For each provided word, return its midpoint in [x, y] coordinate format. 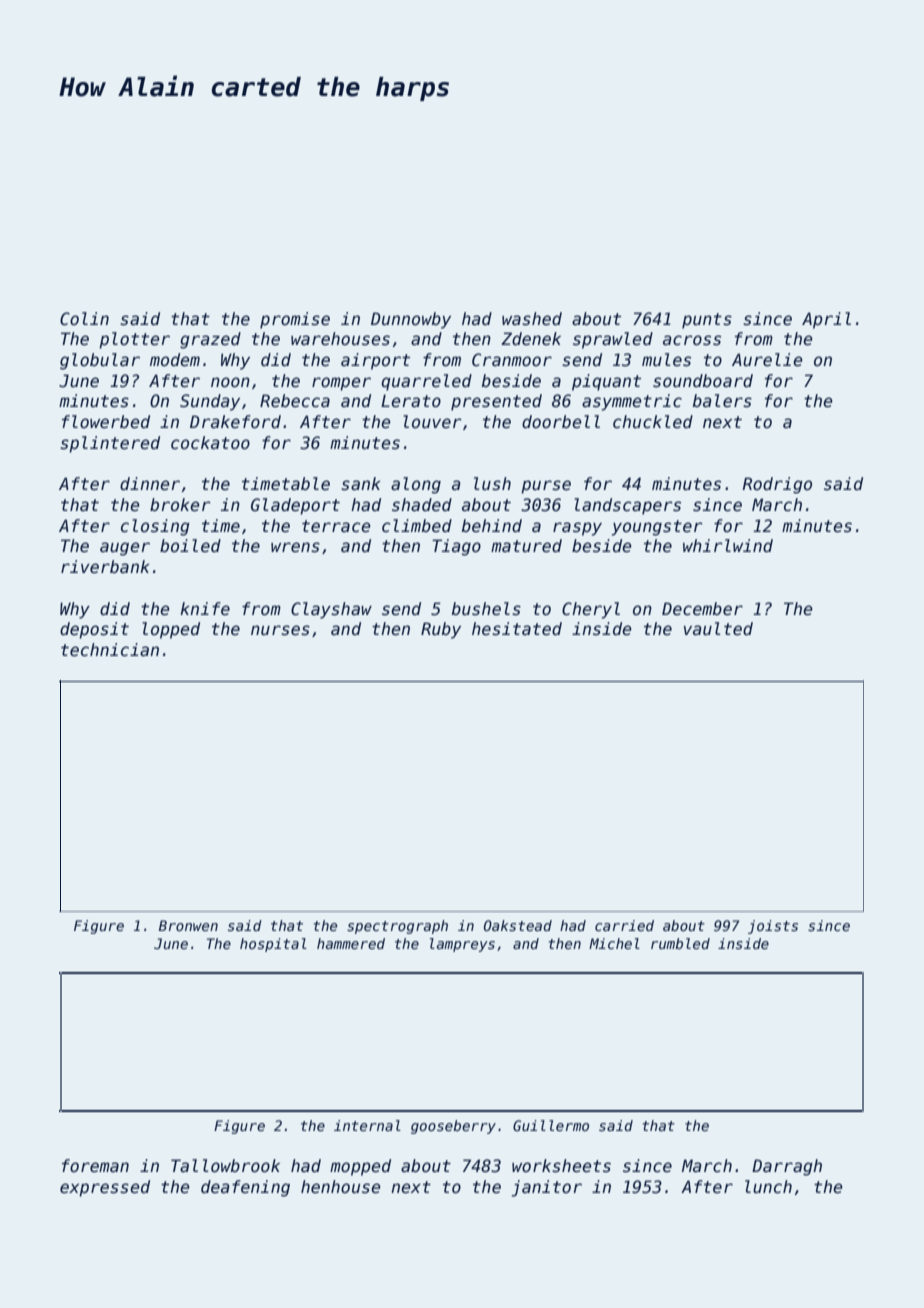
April [826, 320]
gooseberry [453, 1127]
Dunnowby [411, 320]
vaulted [718, 629]
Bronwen [188, 925]
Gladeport [295, 506]
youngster [657, 528]
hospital [273, 945]
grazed [210, 340]
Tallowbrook [225, 1166]
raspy [577, 529]
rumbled [680, 943]
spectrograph [397, 927]
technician [110, 650]
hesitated [517, 629]
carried [624, 925]
